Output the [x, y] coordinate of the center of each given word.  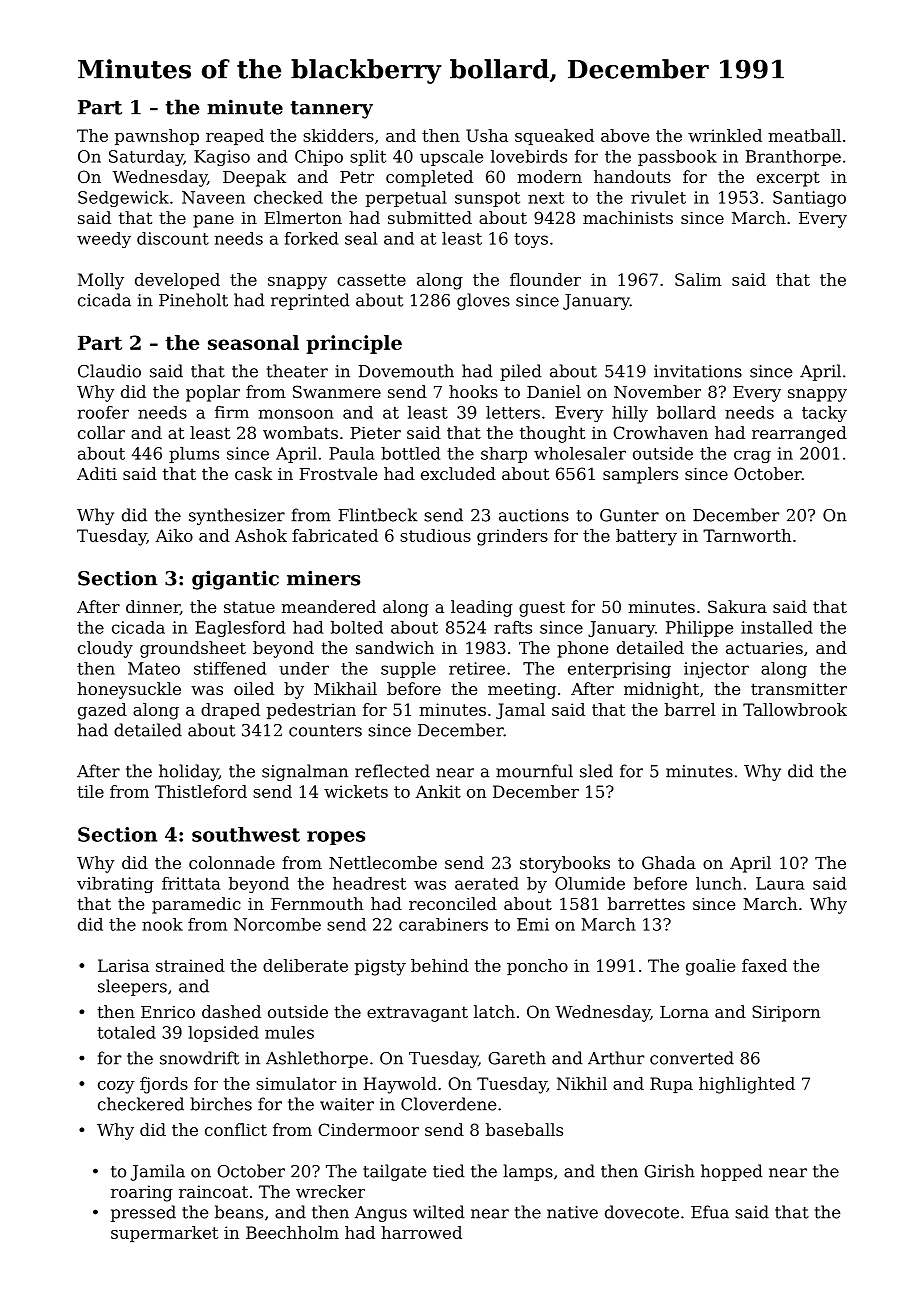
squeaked [554, 137]
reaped [235, 137]
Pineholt [193, 300]
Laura [780, 883]
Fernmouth [317, 903]
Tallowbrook [795, 709]
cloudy [105, 649]
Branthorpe [793, 158]
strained [190, 965]
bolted [357, 627]
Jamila [158, 1172]
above [625, 135]
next [546, 198]
